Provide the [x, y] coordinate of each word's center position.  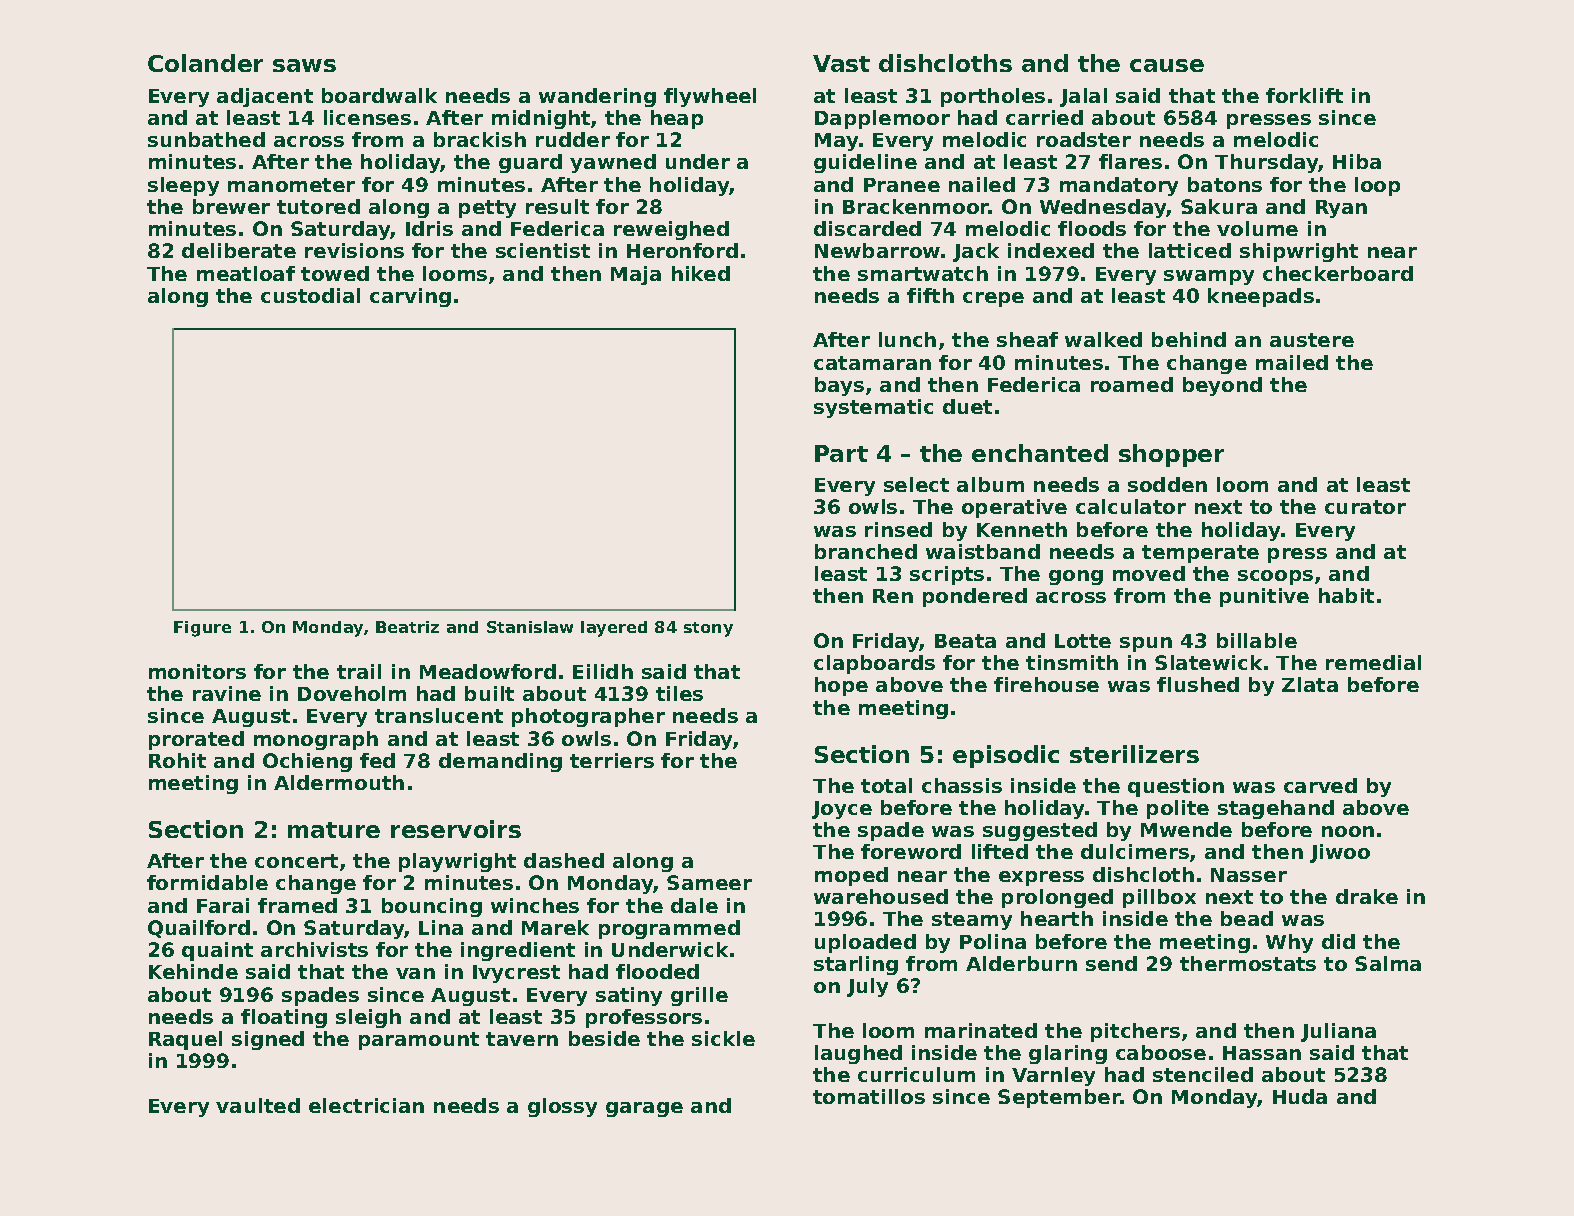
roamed [1132, 384]
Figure [202, 629]
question [1176, 787]
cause [1167, 65]
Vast [841, 63]
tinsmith [1072, 662]
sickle [723, 1038]
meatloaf [246, 273]
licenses [367, 117]
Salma [1388, 963]
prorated [196, 740]
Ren [893, 596]
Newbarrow [877, 250]
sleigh [368, 1018]
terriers [612, 760]
